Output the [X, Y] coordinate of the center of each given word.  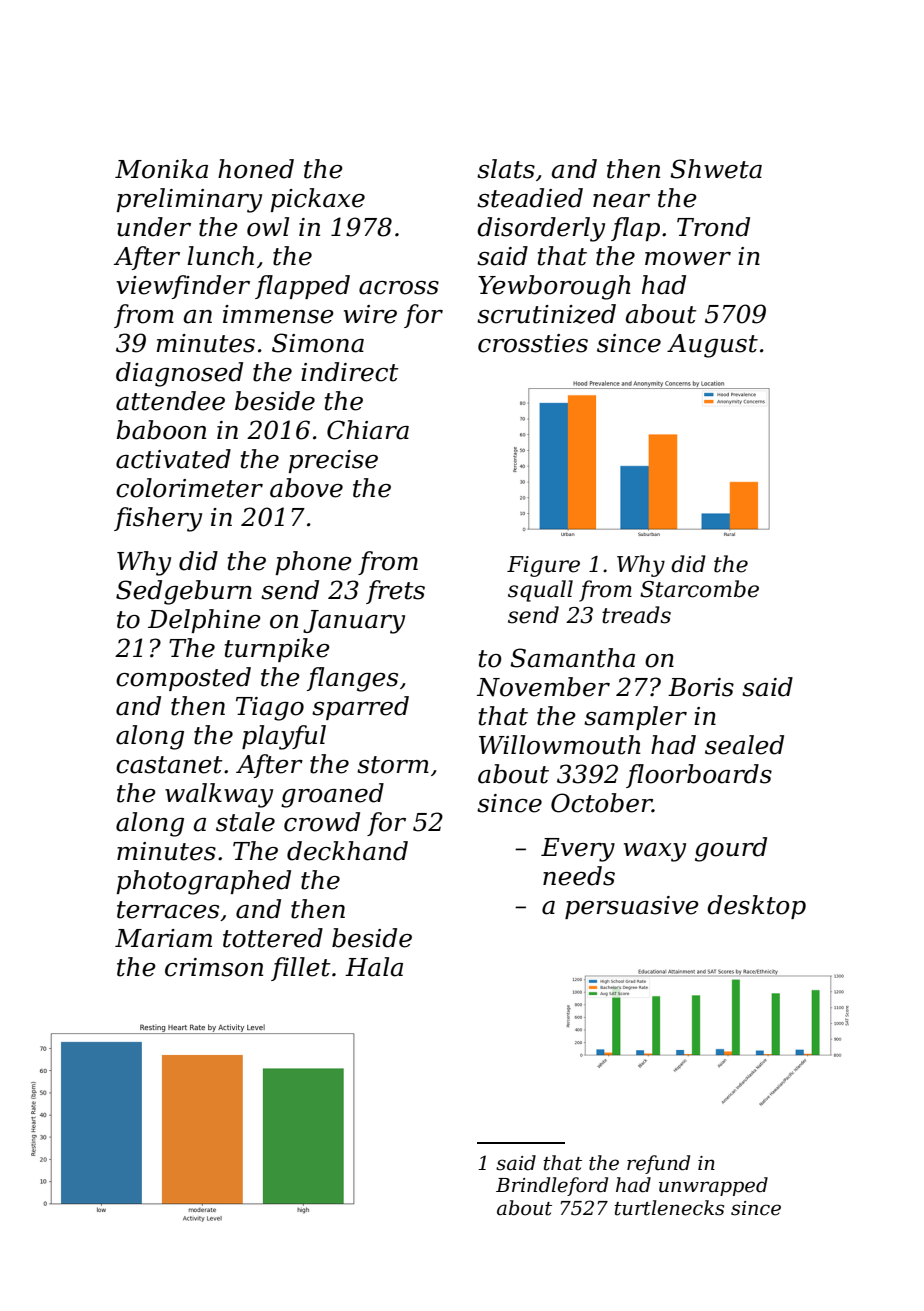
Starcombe [699, 589]
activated [173, 459]
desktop [756, 907]
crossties [533, 343]
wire [370, 314]
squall [540, 591]
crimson [214, 967]
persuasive [632, 907]
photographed [204, 882]
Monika [161, 169]
